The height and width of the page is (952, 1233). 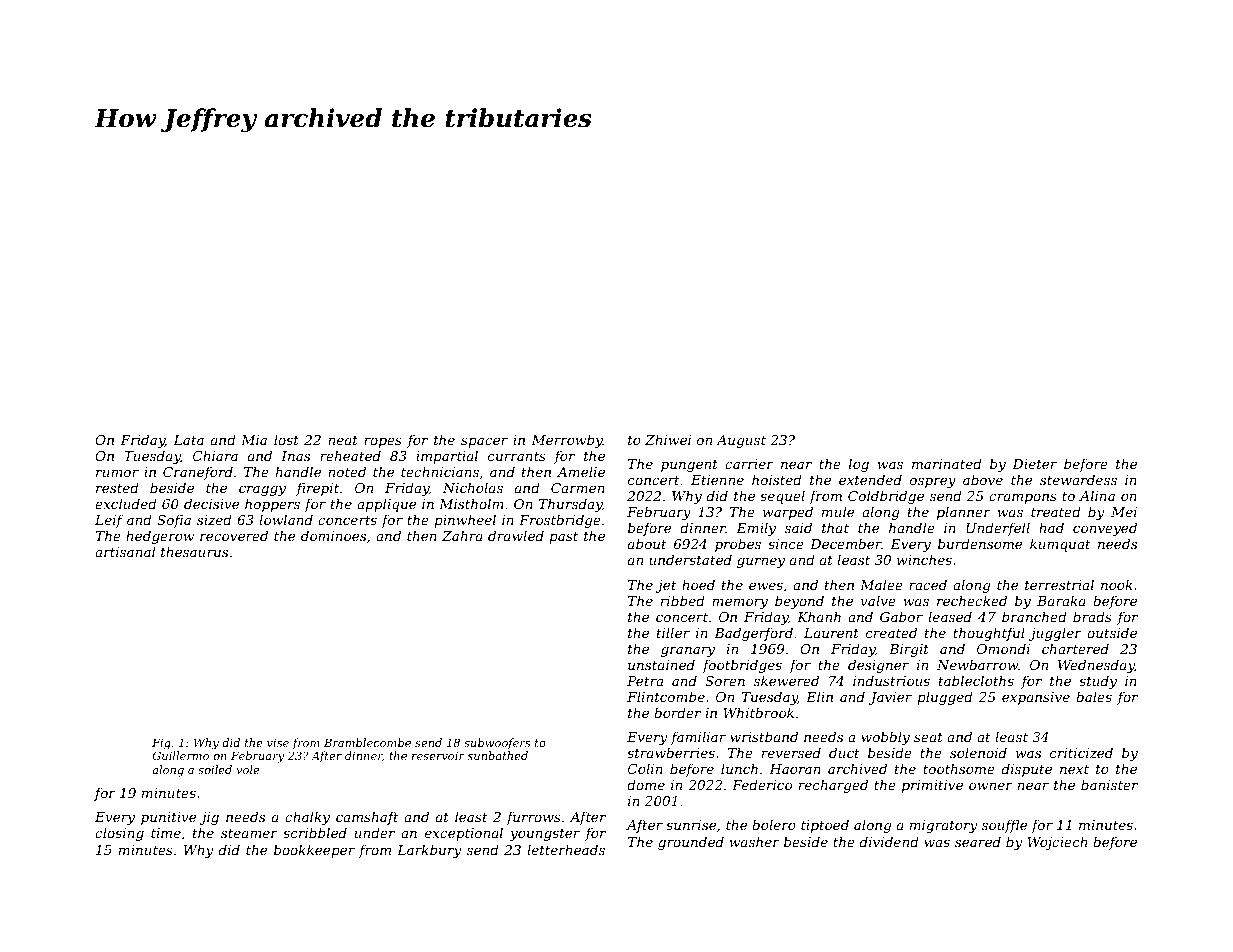 What do you see at coordinates (881, 584) in the page?
I see `Malee` at bounding box center [881, 584].
